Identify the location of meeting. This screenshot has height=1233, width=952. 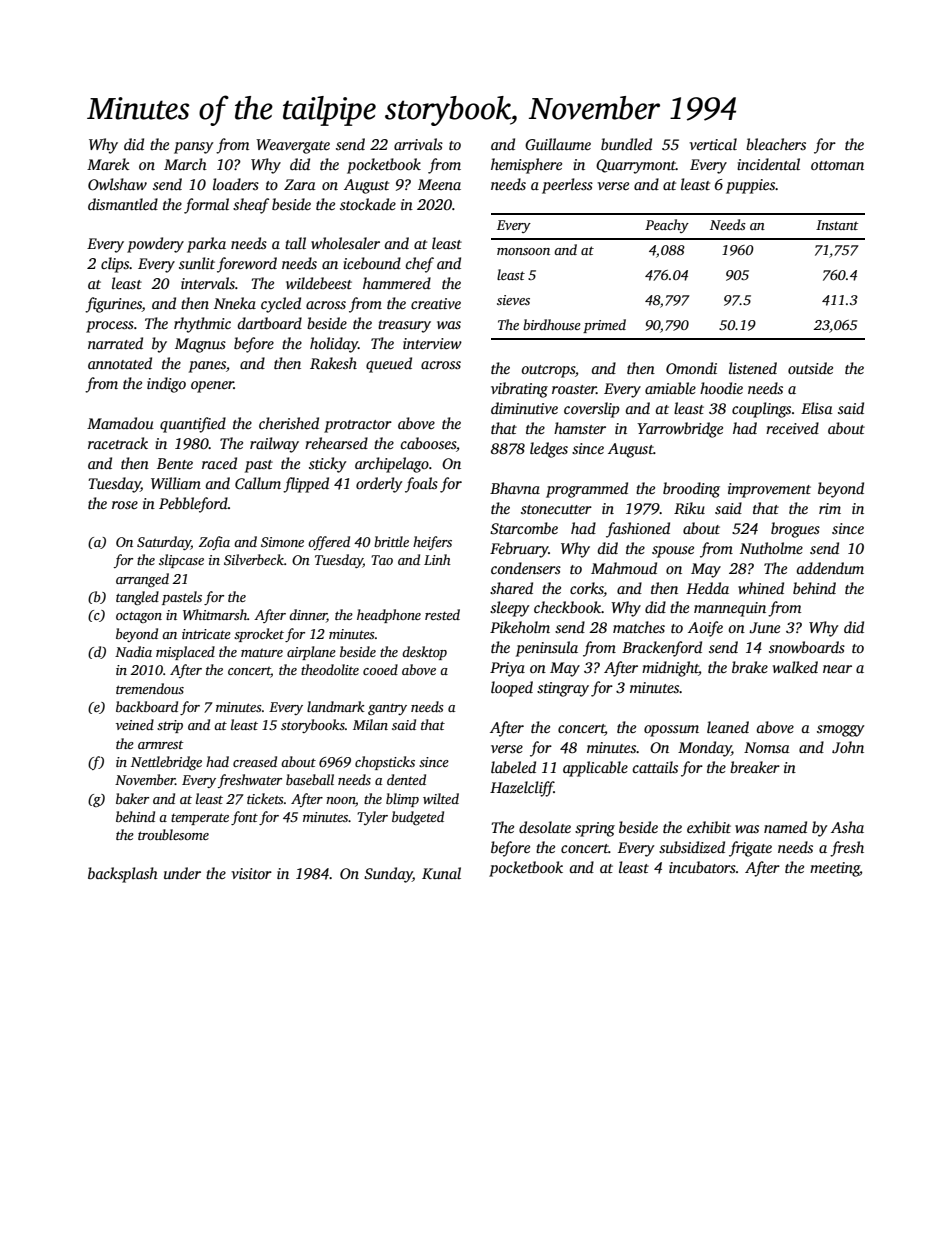
(835, 869).
